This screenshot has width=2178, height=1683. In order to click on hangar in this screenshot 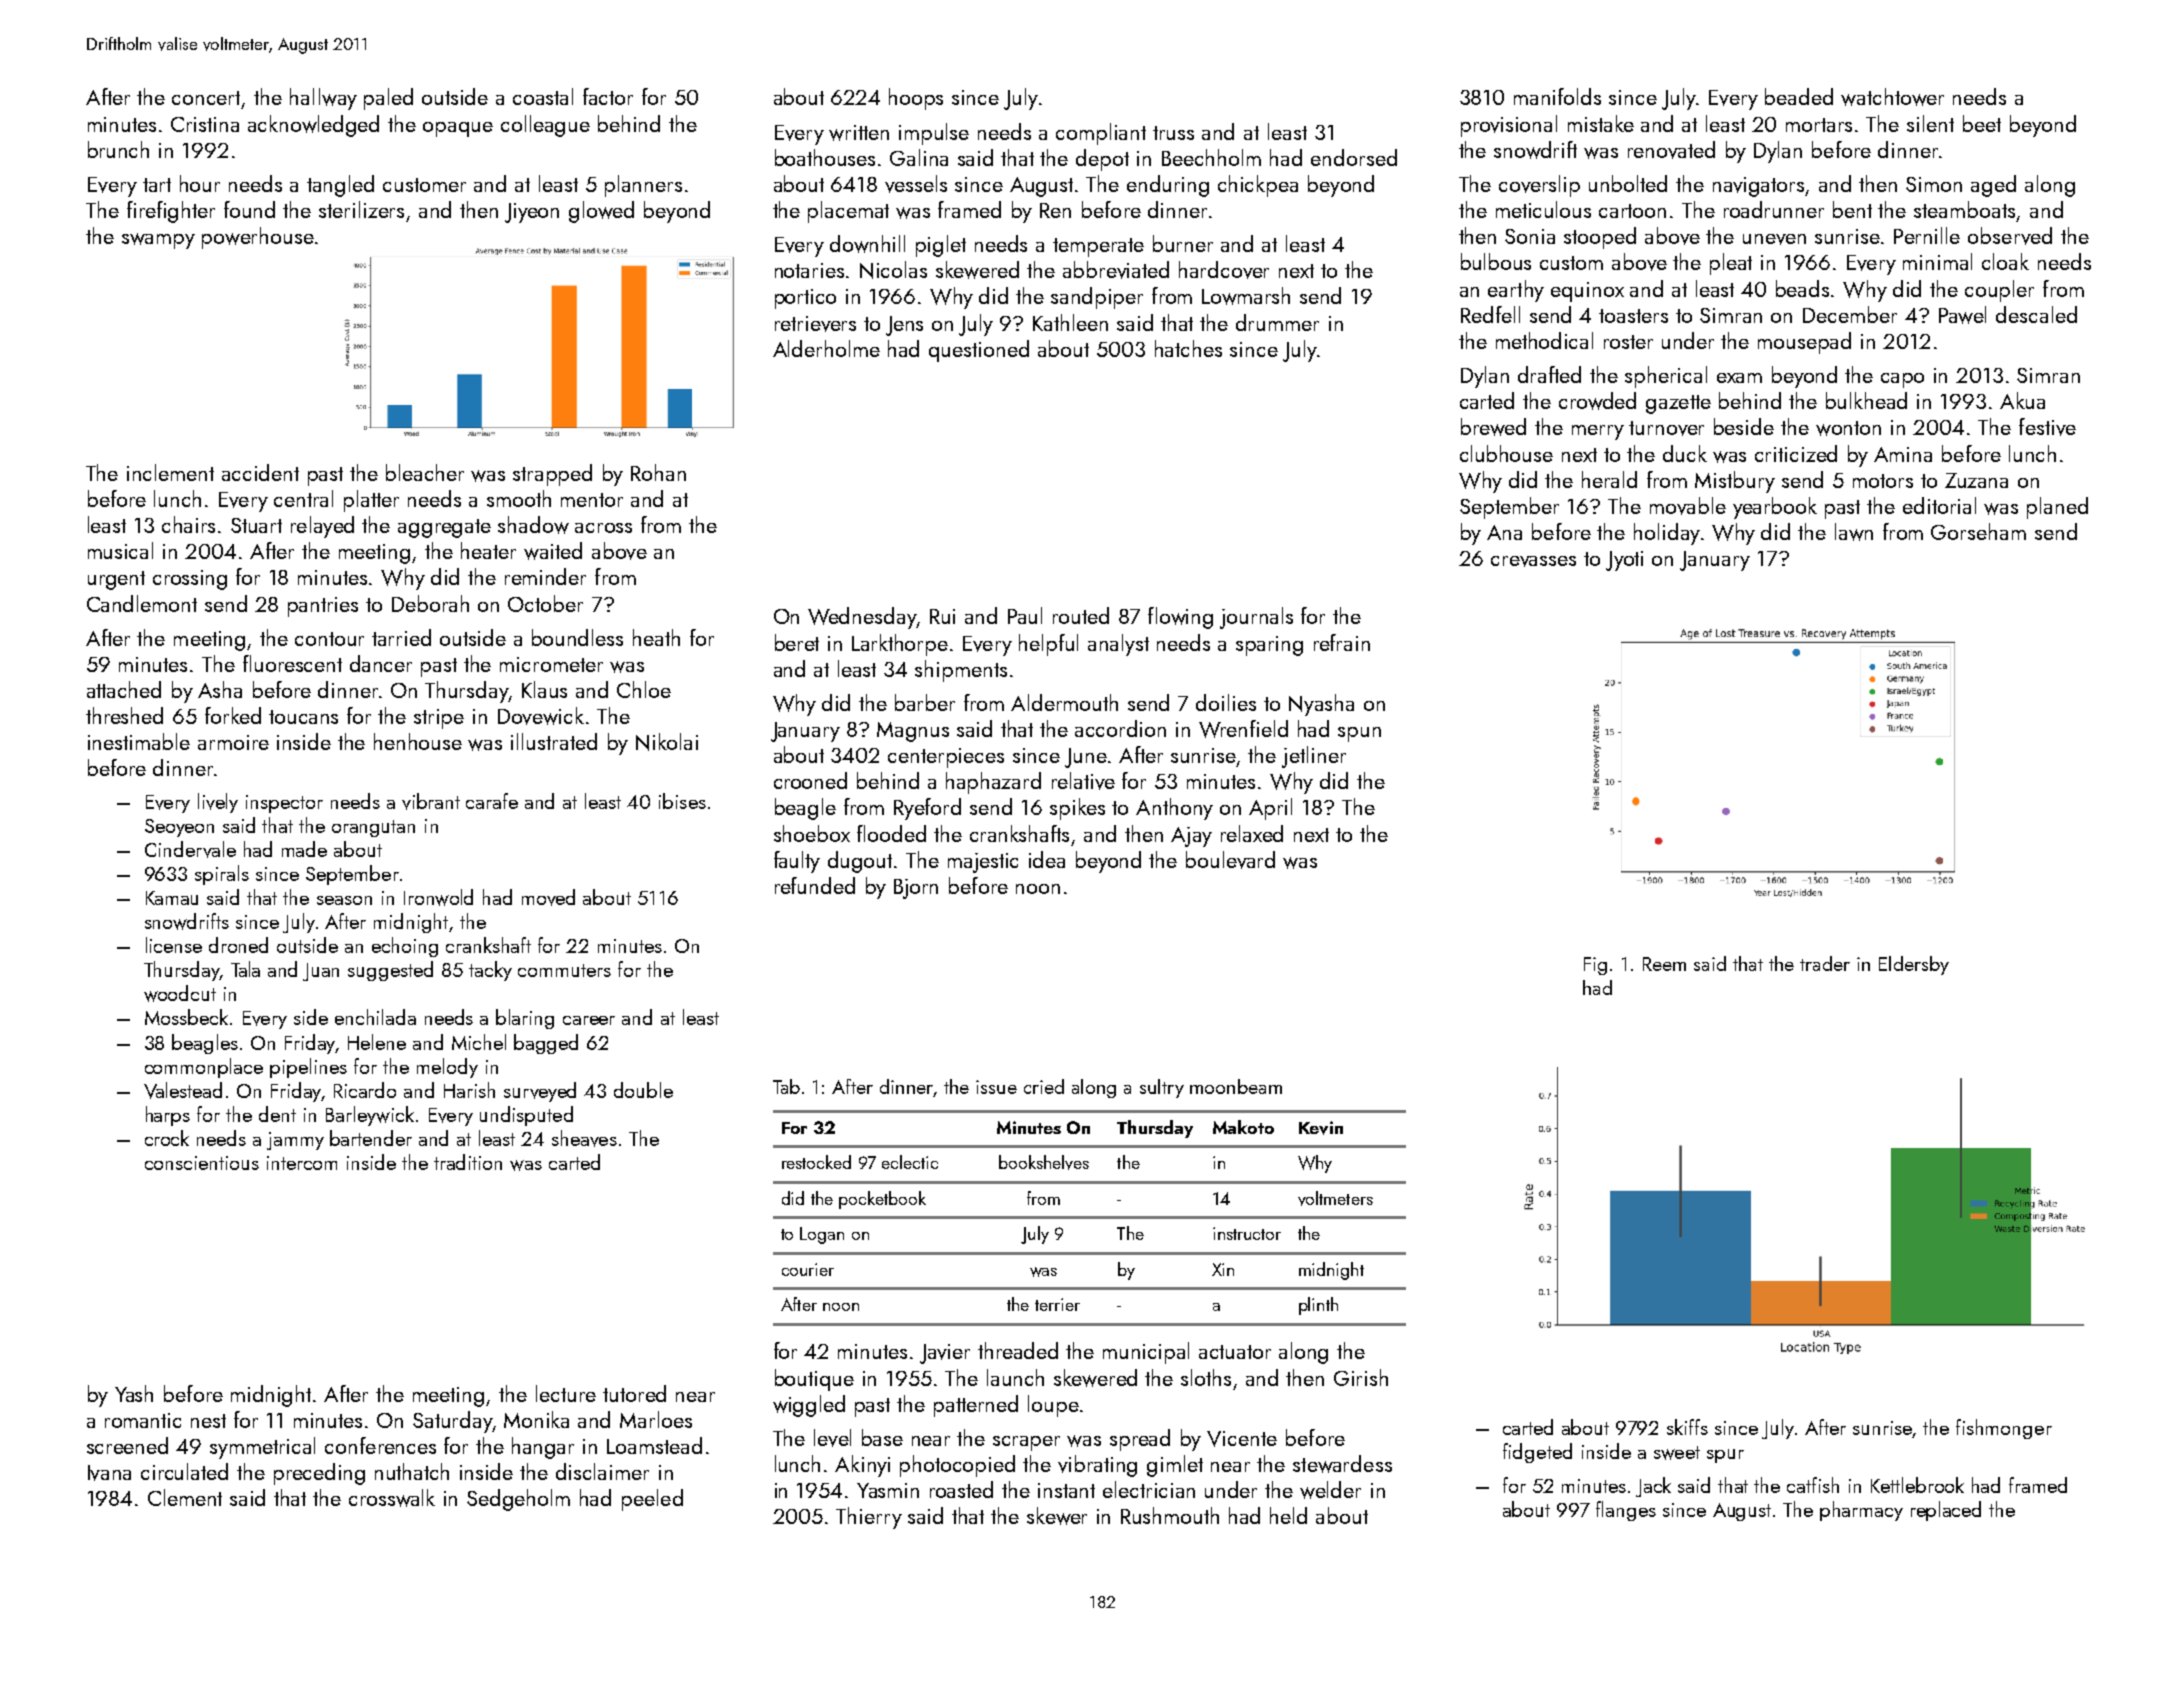, I will do `click(543, 1448)`.
